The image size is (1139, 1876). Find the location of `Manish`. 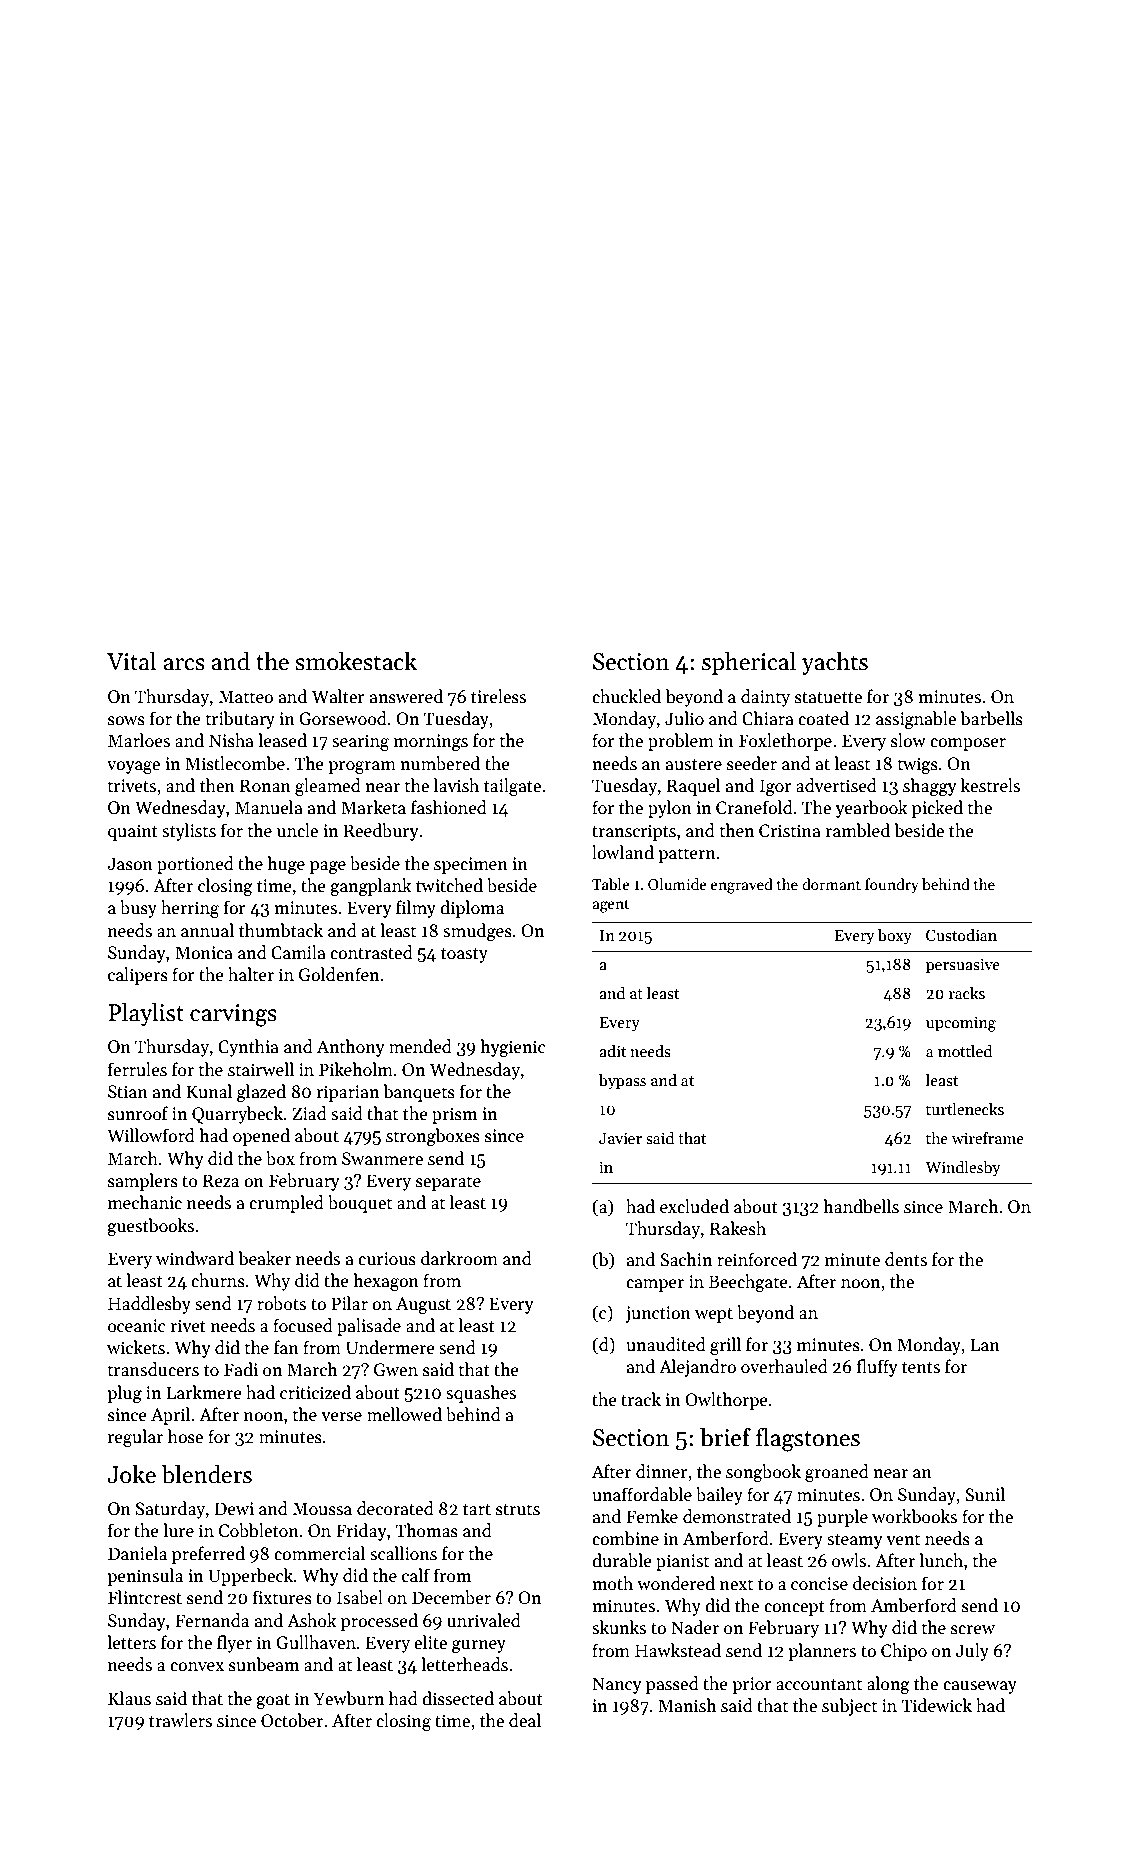

Manish is located at coordinates (687, 1705).
